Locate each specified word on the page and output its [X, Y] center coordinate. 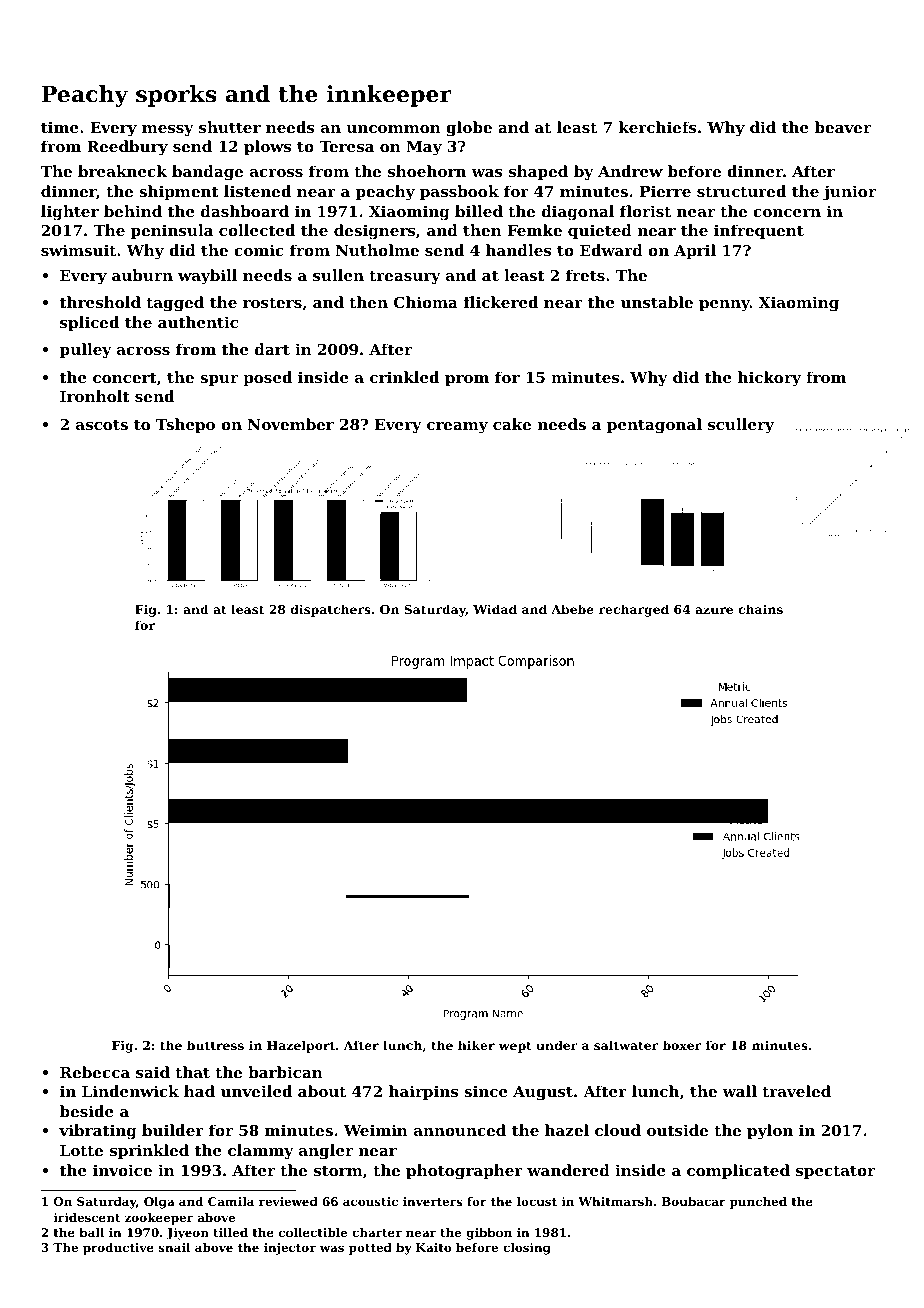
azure [714, 610]
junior [849, 193]
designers [374, 232]
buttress [215, 1045]
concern [787, 213]
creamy [457, 428]
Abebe [572, 609]
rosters [272, 302]
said [153, 1072]
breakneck [122, 171]
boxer [682, 1045]
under [557, 1045]
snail [174, 1247]
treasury [405, 277]
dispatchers [331, 610]
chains [760, 609]
